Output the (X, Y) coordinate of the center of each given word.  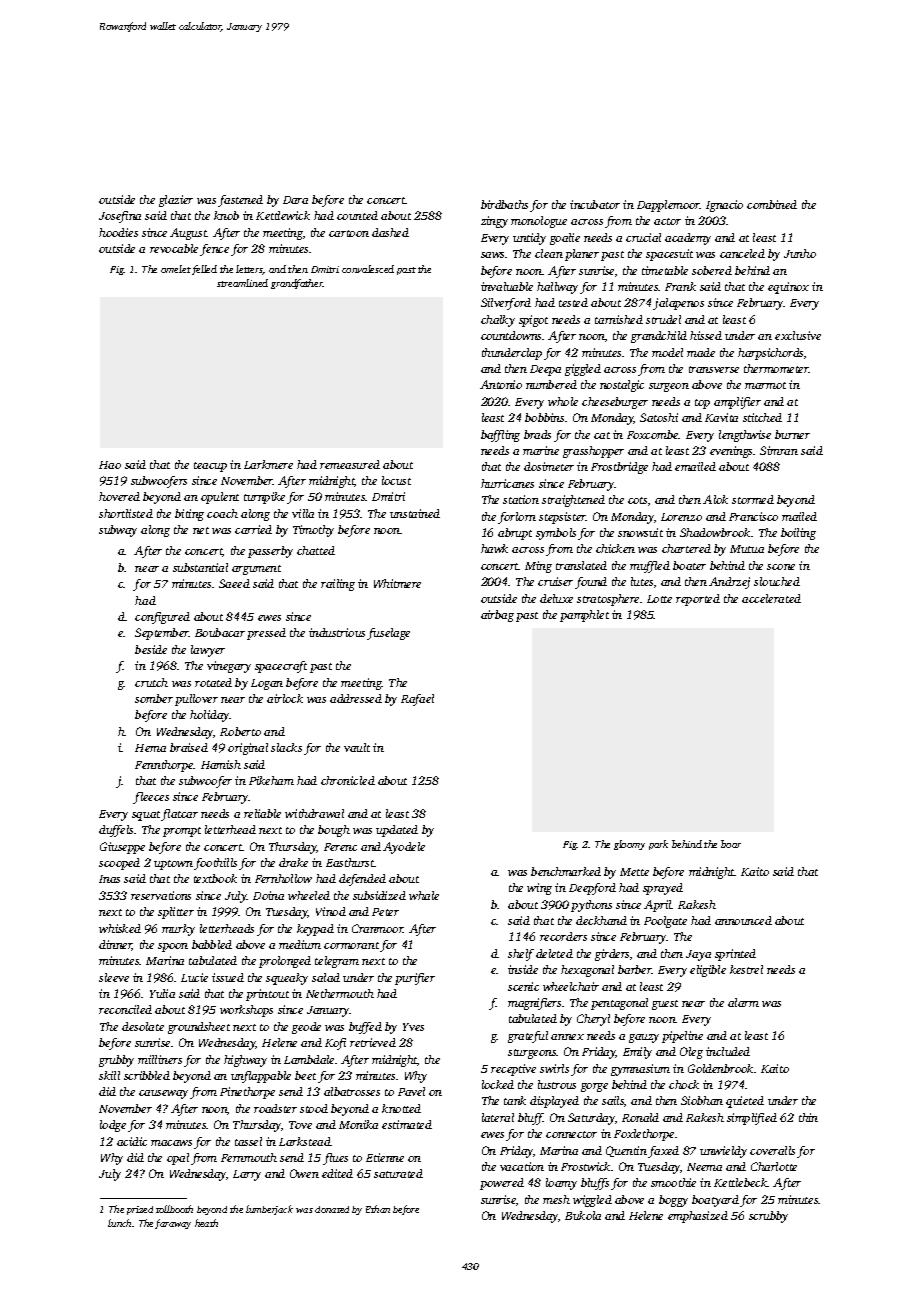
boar (731, 844)
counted (357, 215)
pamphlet (584, 616)
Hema (150, 748)
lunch (119, 1223)
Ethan (378, 1209)
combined (772, 204)
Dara (295, 200)
